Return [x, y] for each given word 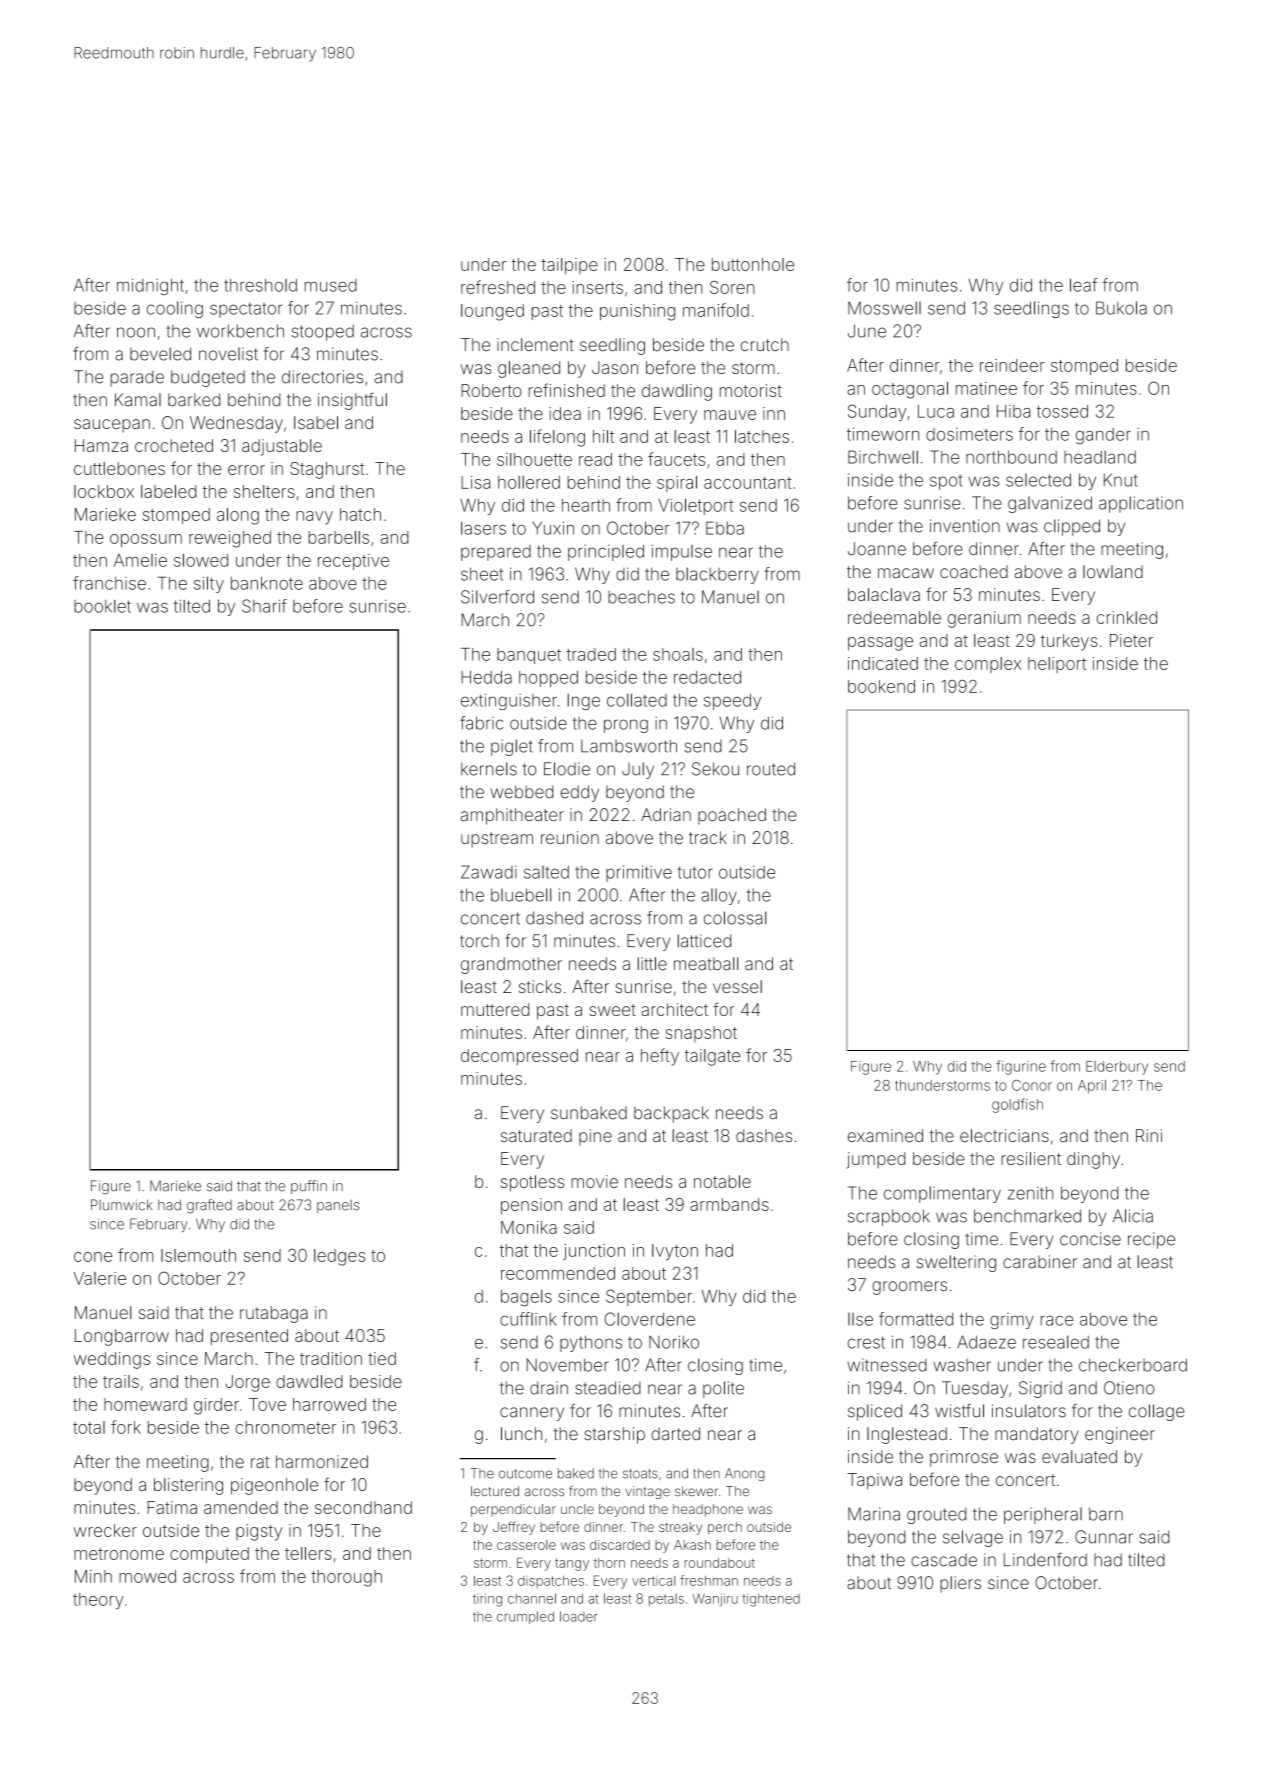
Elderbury [1117, 1068]
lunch [521, 1433]
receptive [353, 562]
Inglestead [907, 1435]
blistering [188, 1486]
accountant [748, 483]
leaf [1083, 285]
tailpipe [570, 266]
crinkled [1127, 617]
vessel [737, 986]
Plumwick [121, 1205]
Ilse [860, 1319]
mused [331, 285]
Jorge [247, 1383]
